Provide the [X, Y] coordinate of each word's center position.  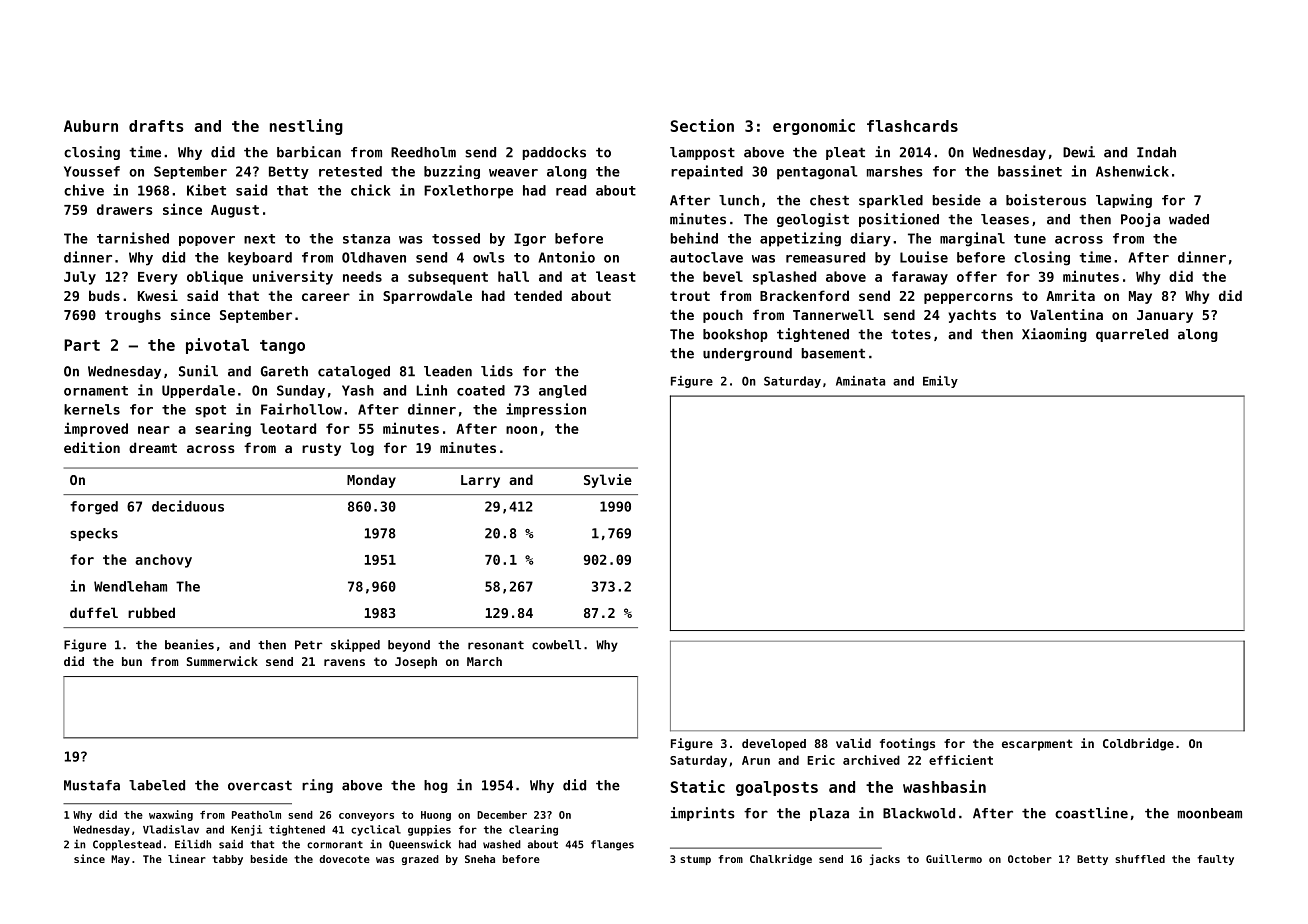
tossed [456, 238]
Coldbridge [1138, 744]
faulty [1215, 860]
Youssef [92, 171]
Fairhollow [301, 409]
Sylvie [608, 481]
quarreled [1132, 335]
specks [94, 534]
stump [695, 860]
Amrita [1070, 295]
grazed [420, 860]
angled [562, 391]
